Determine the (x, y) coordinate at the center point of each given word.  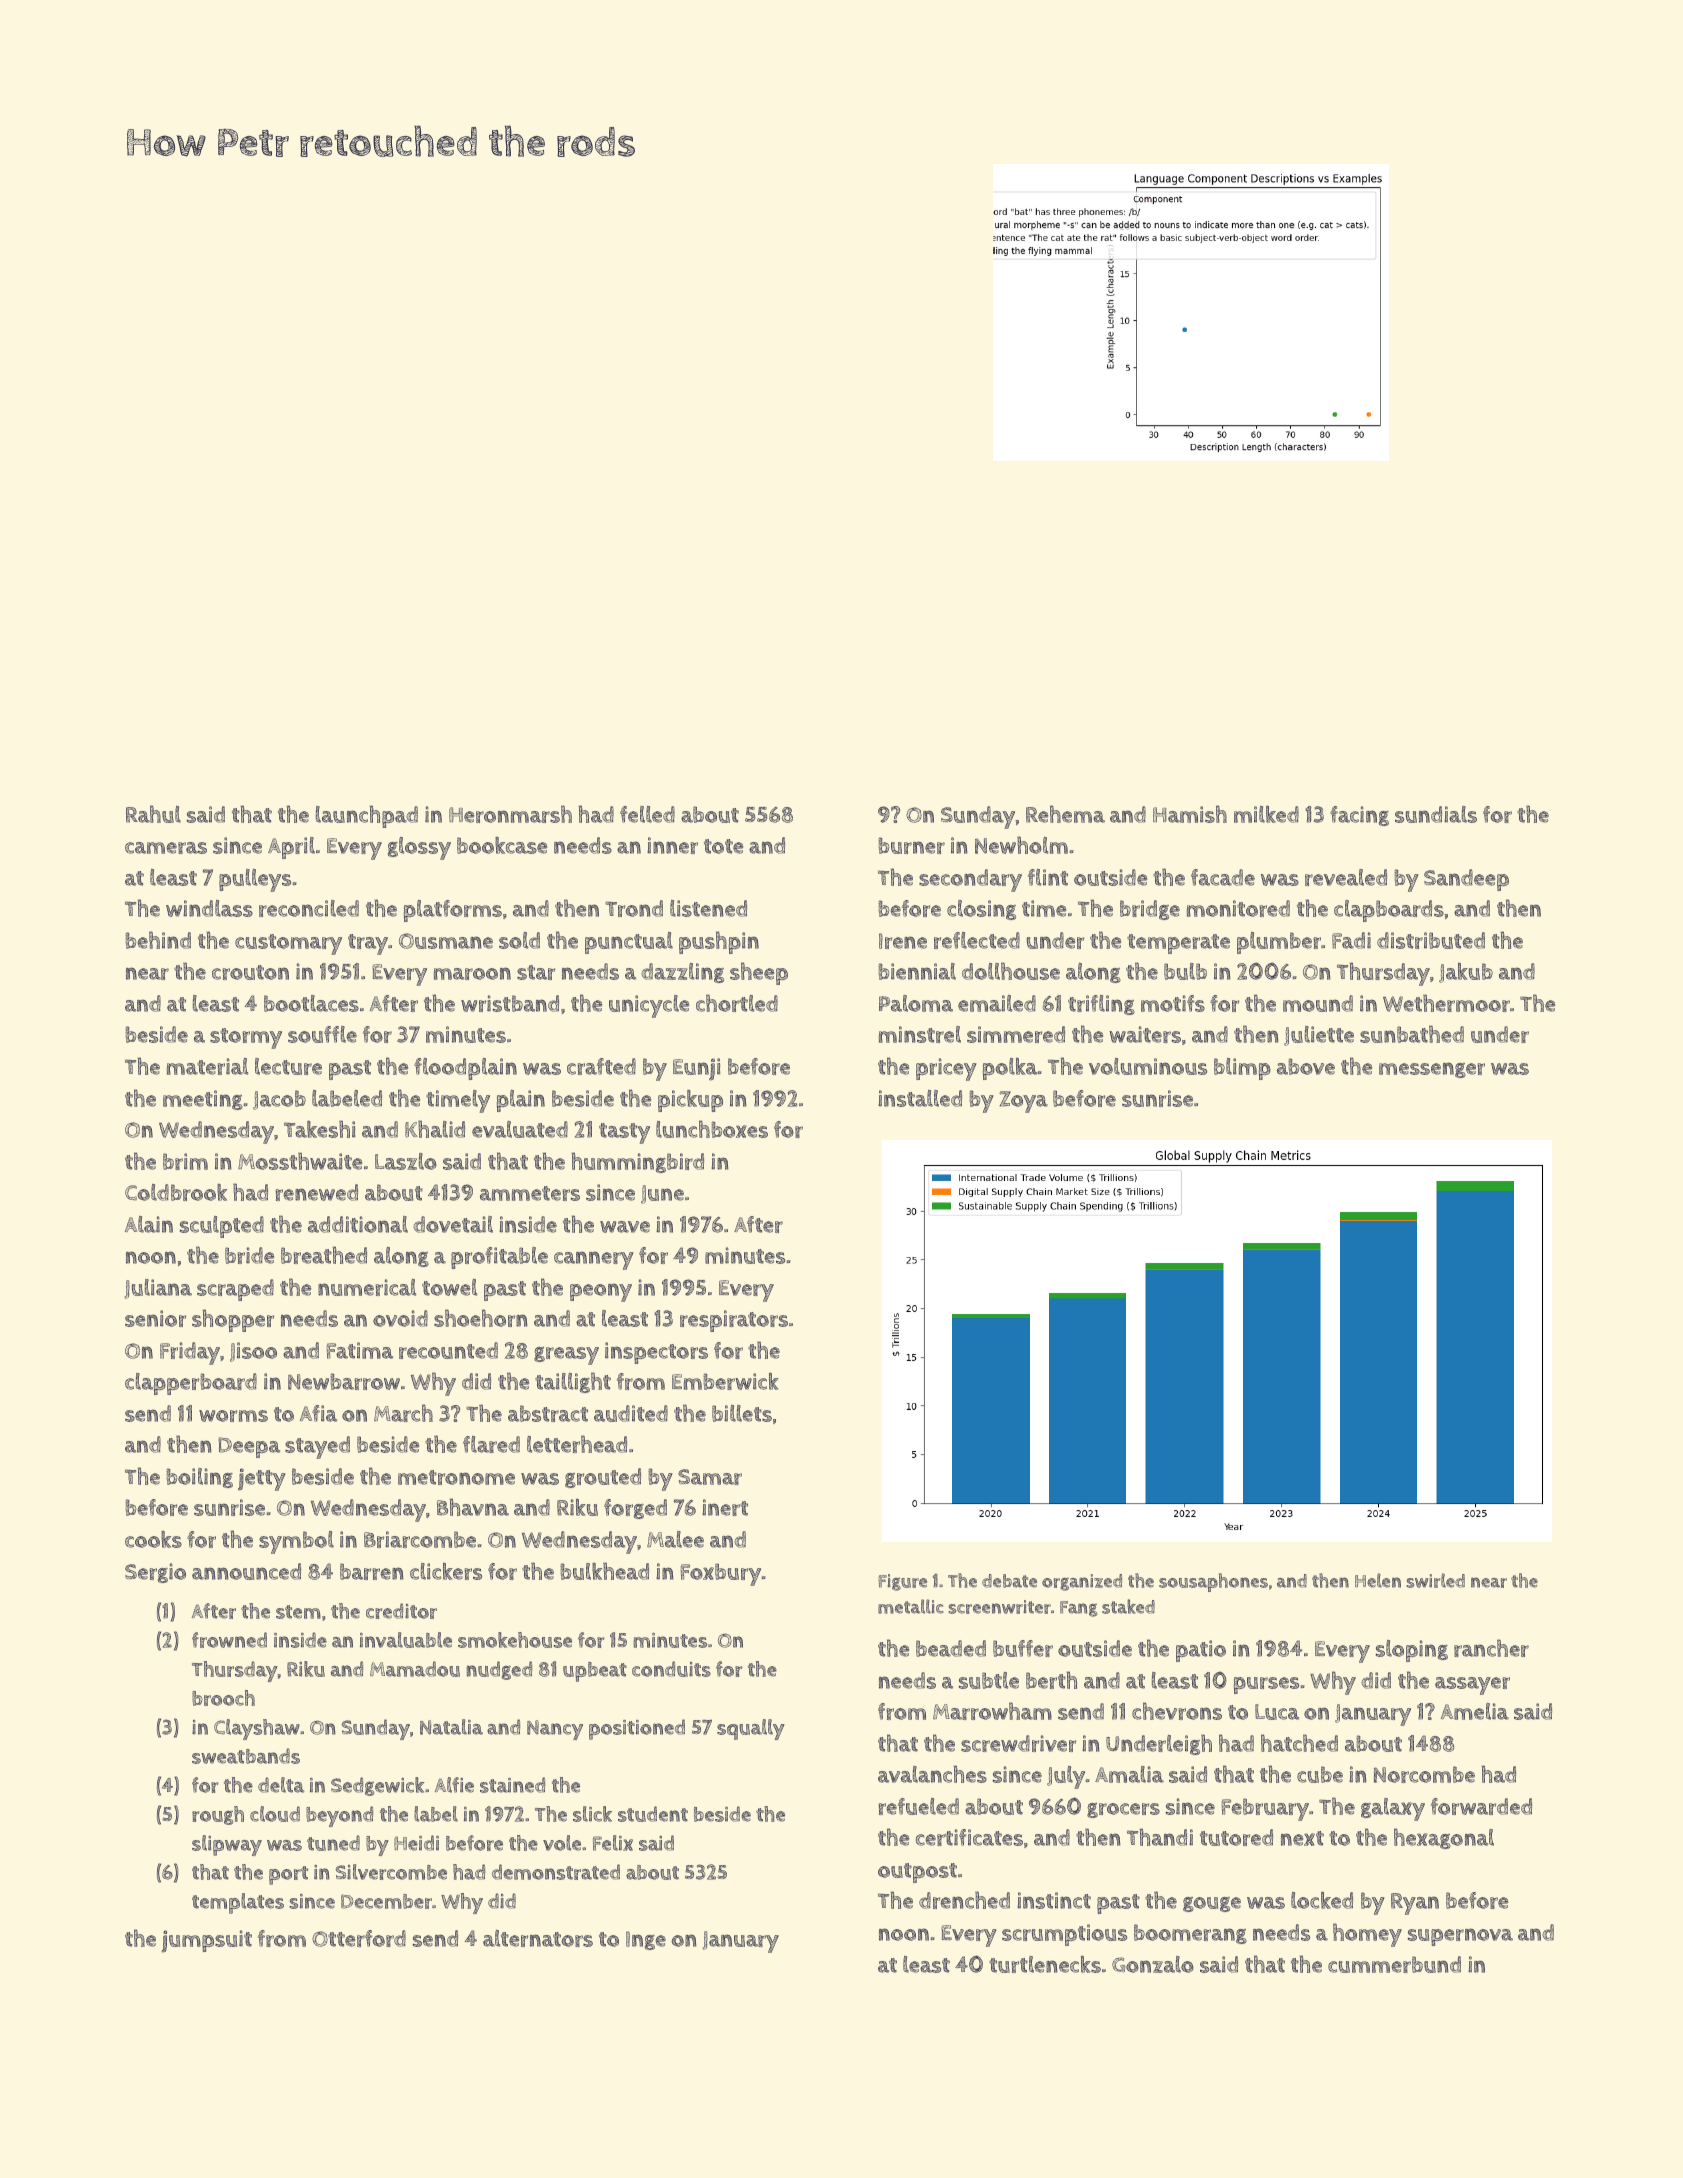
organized (1082, 1582)
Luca (1277, 1712)
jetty (262, 1479)
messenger (1432, 1070)
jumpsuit (206, 1941)
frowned (229, 1640)
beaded (951, 1648)
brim (185, 1161)
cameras (166, 848)
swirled (1435, 1580)
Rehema (1065, 814)
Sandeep (1466, 880)
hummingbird (637, 1162)
